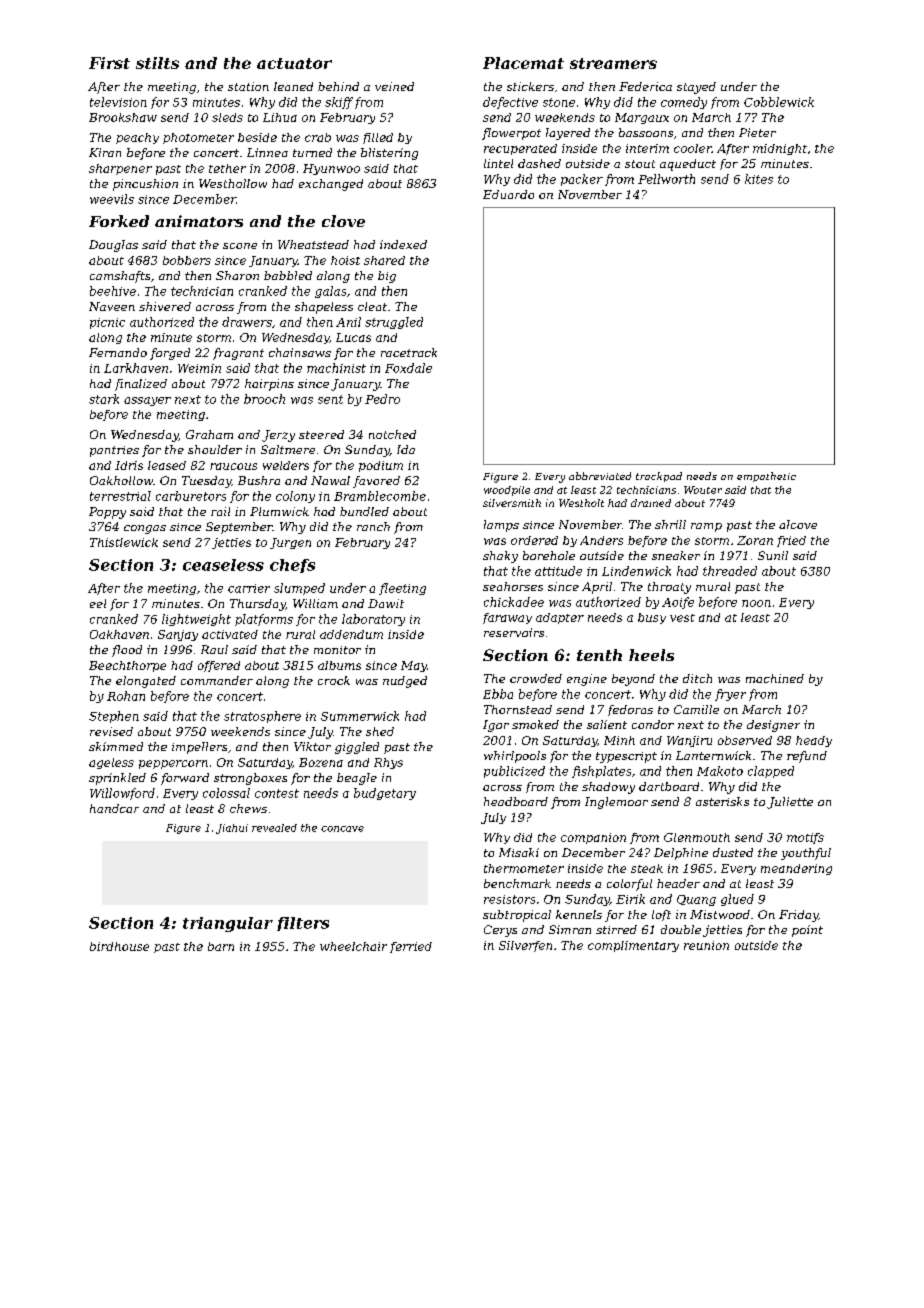 The width and height of the screenshot is (924, 1308). Describe the element at coordinates (157, 63) in the screenshot. I see `stilts` at that location.
